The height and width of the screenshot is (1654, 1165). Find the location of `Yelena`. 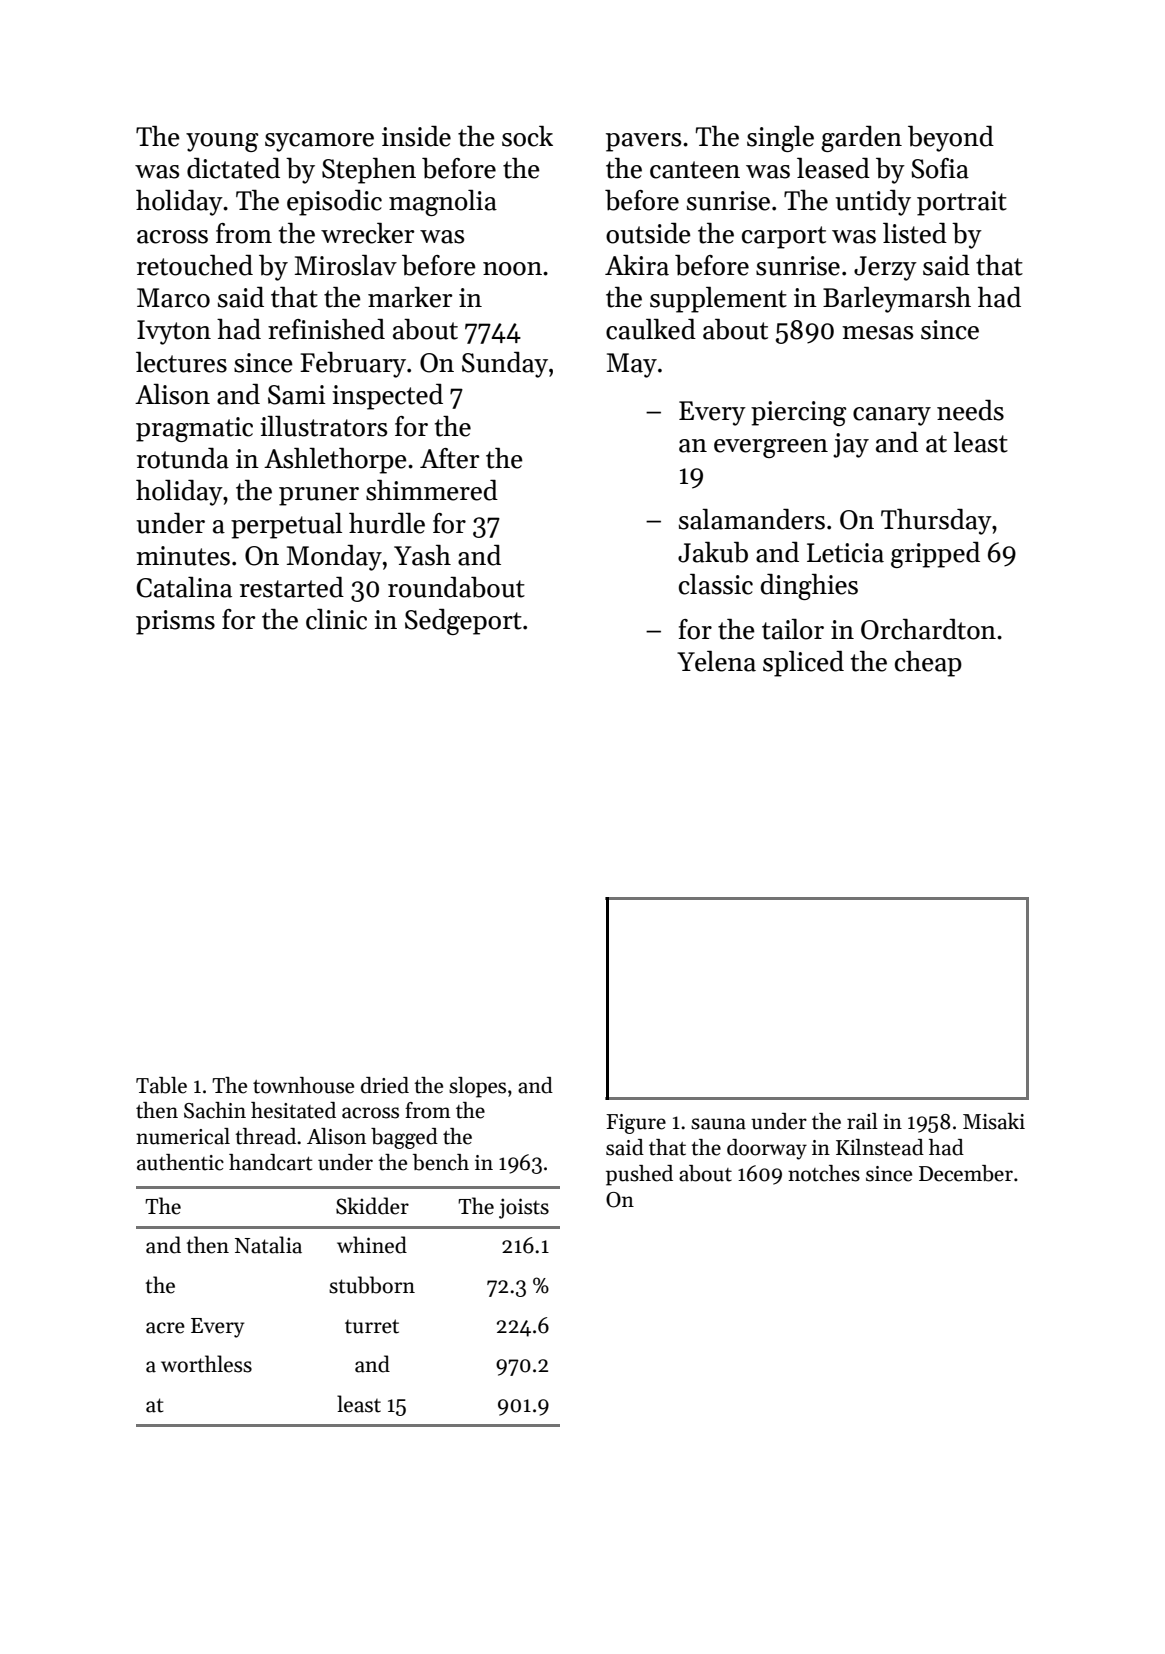

Yelena is located at coordinates (716, 661).
